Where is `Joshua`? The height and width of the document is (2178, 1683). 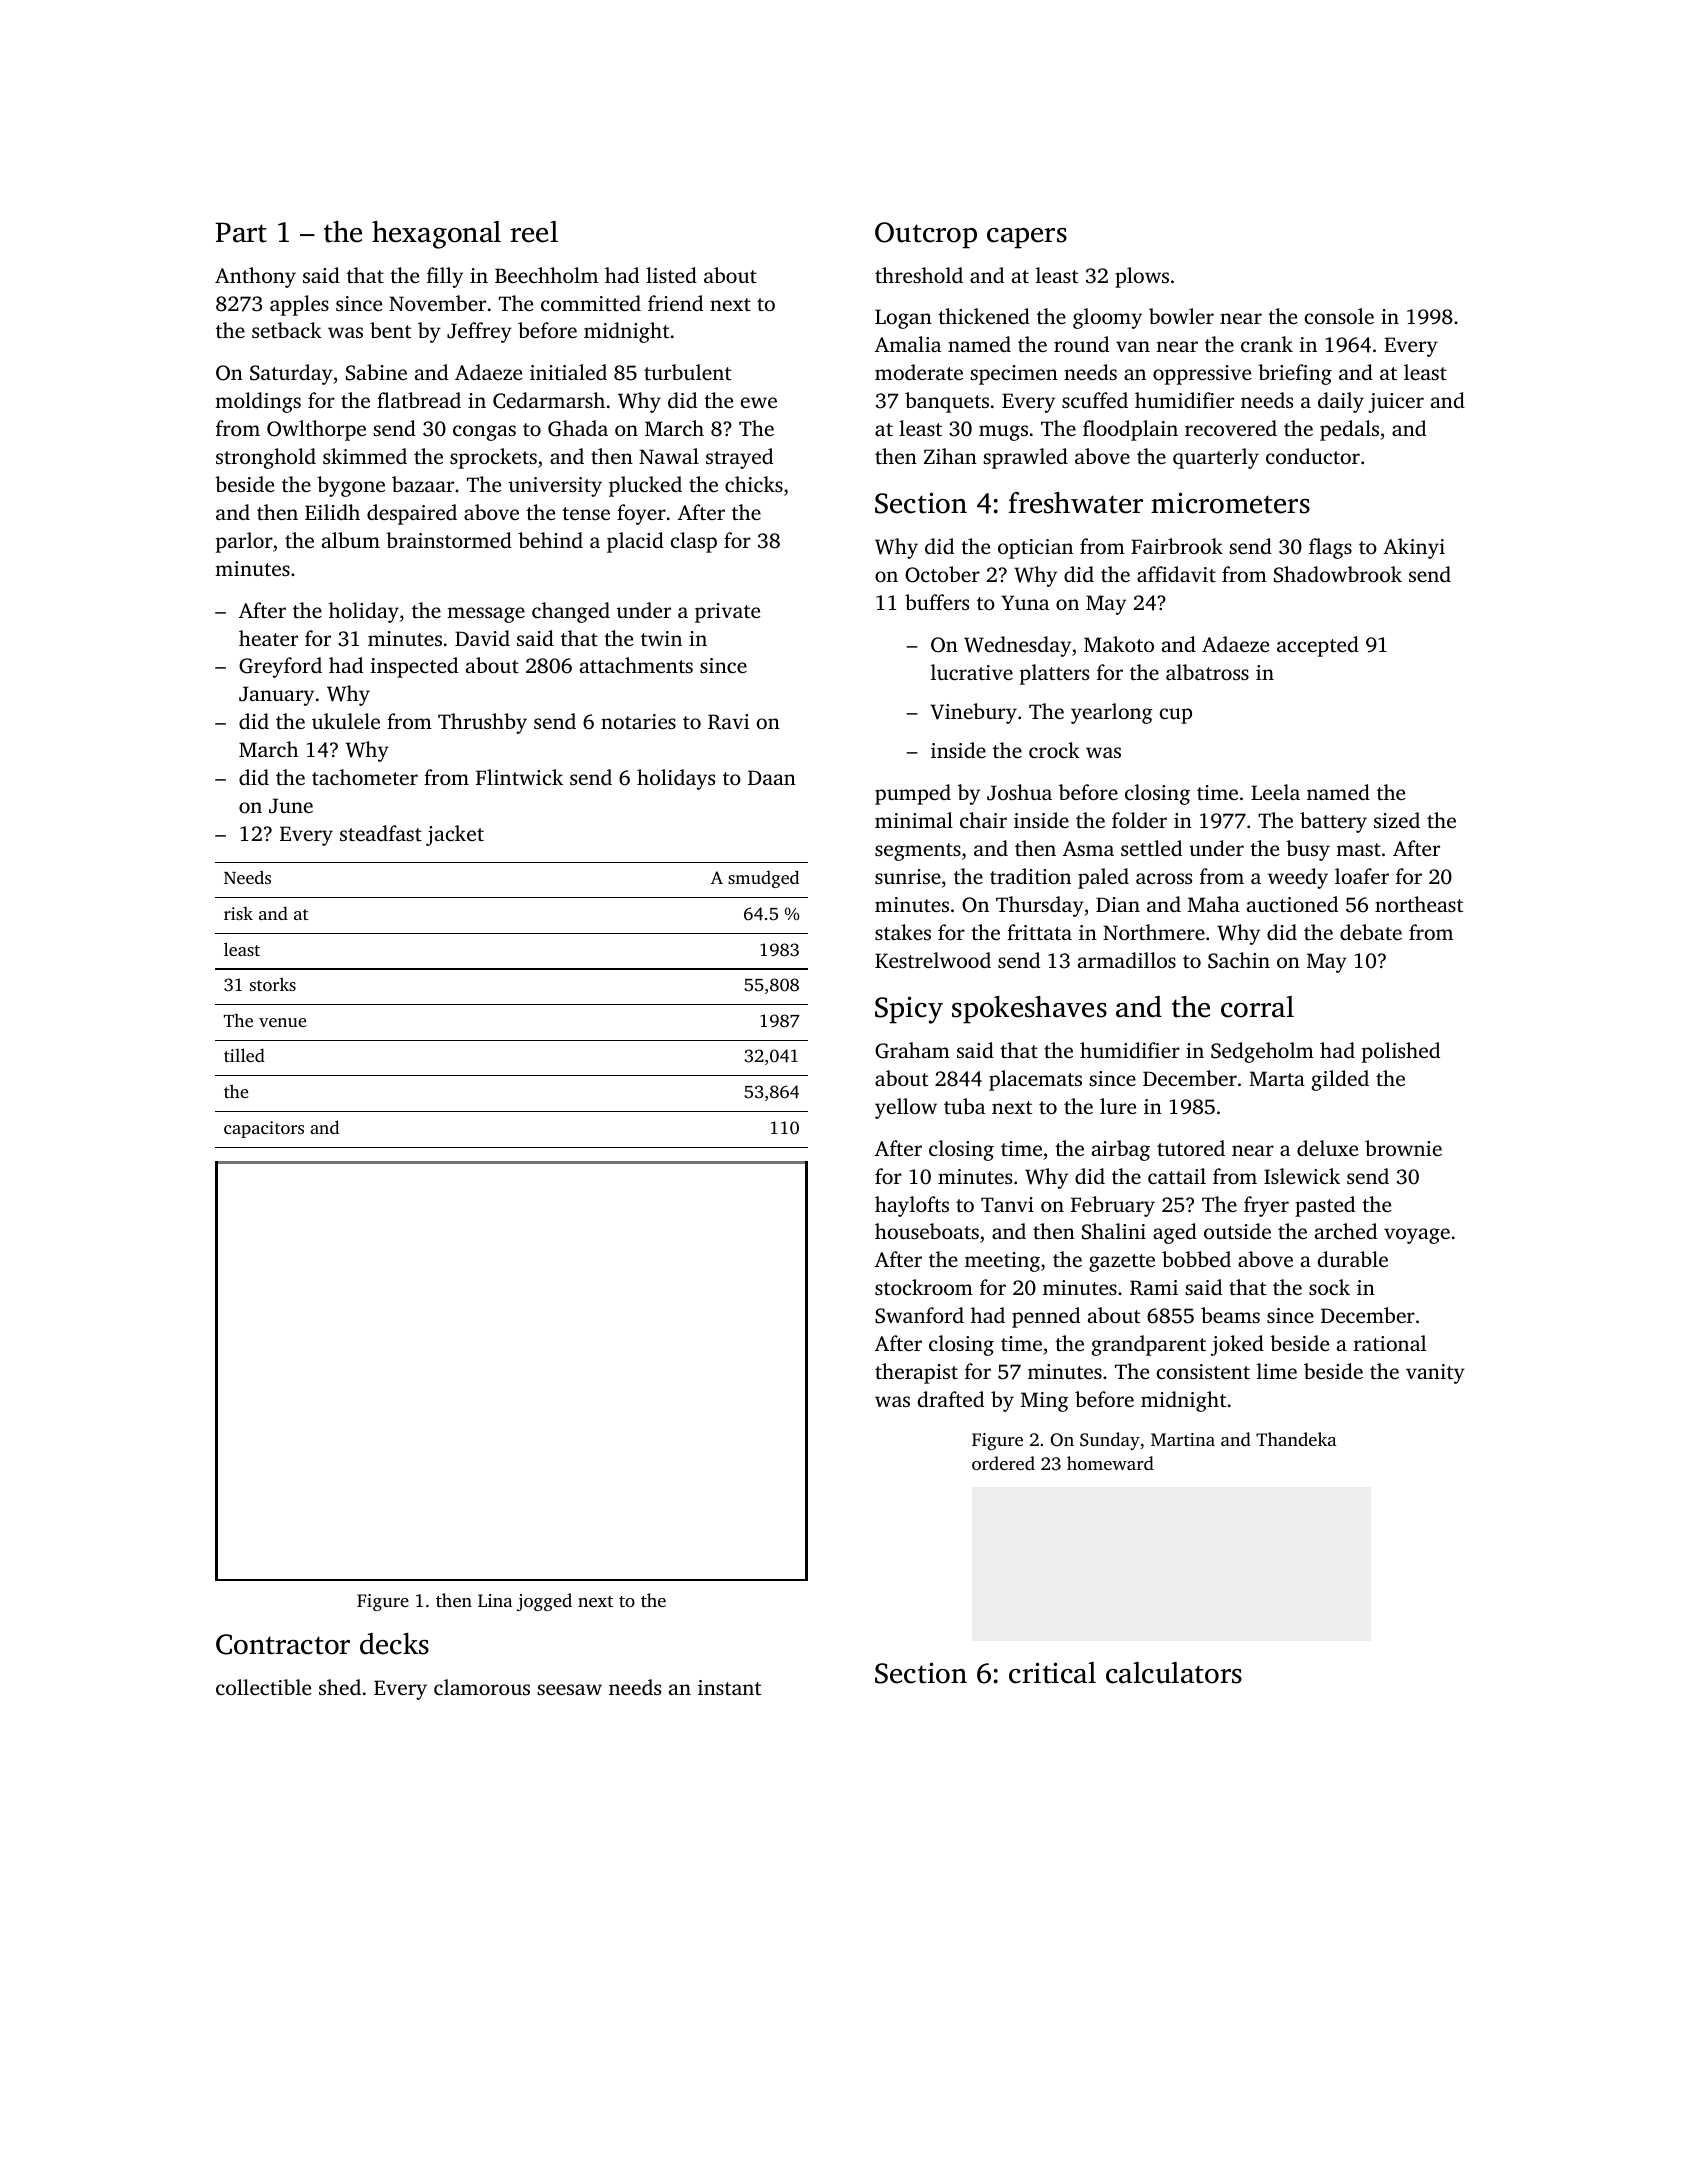 Joshua is located at coordinates (1019, 792).
